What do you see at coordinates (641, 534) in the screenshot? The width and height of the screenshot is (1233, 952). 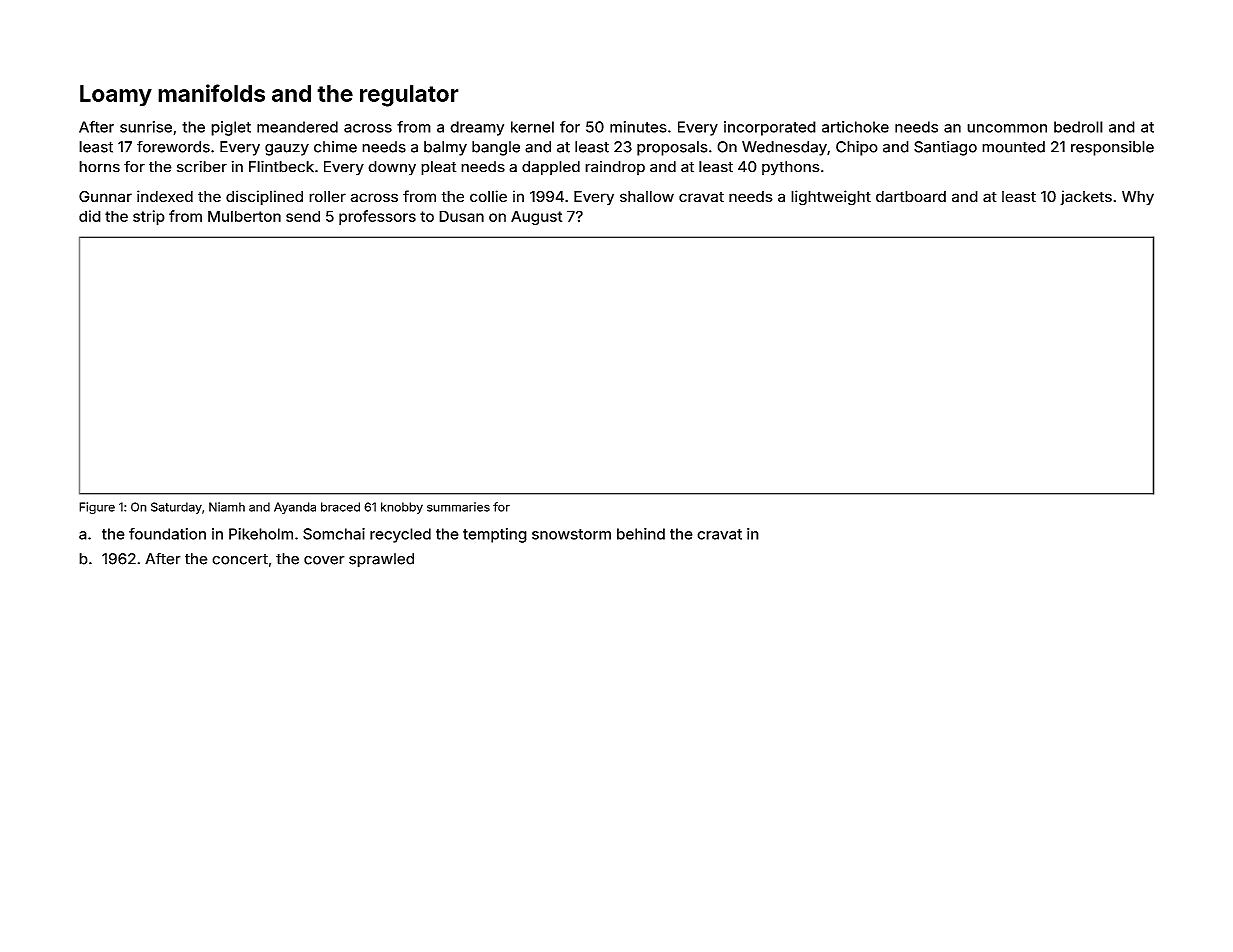 I see `behind` at bounding box center [641, 534].
